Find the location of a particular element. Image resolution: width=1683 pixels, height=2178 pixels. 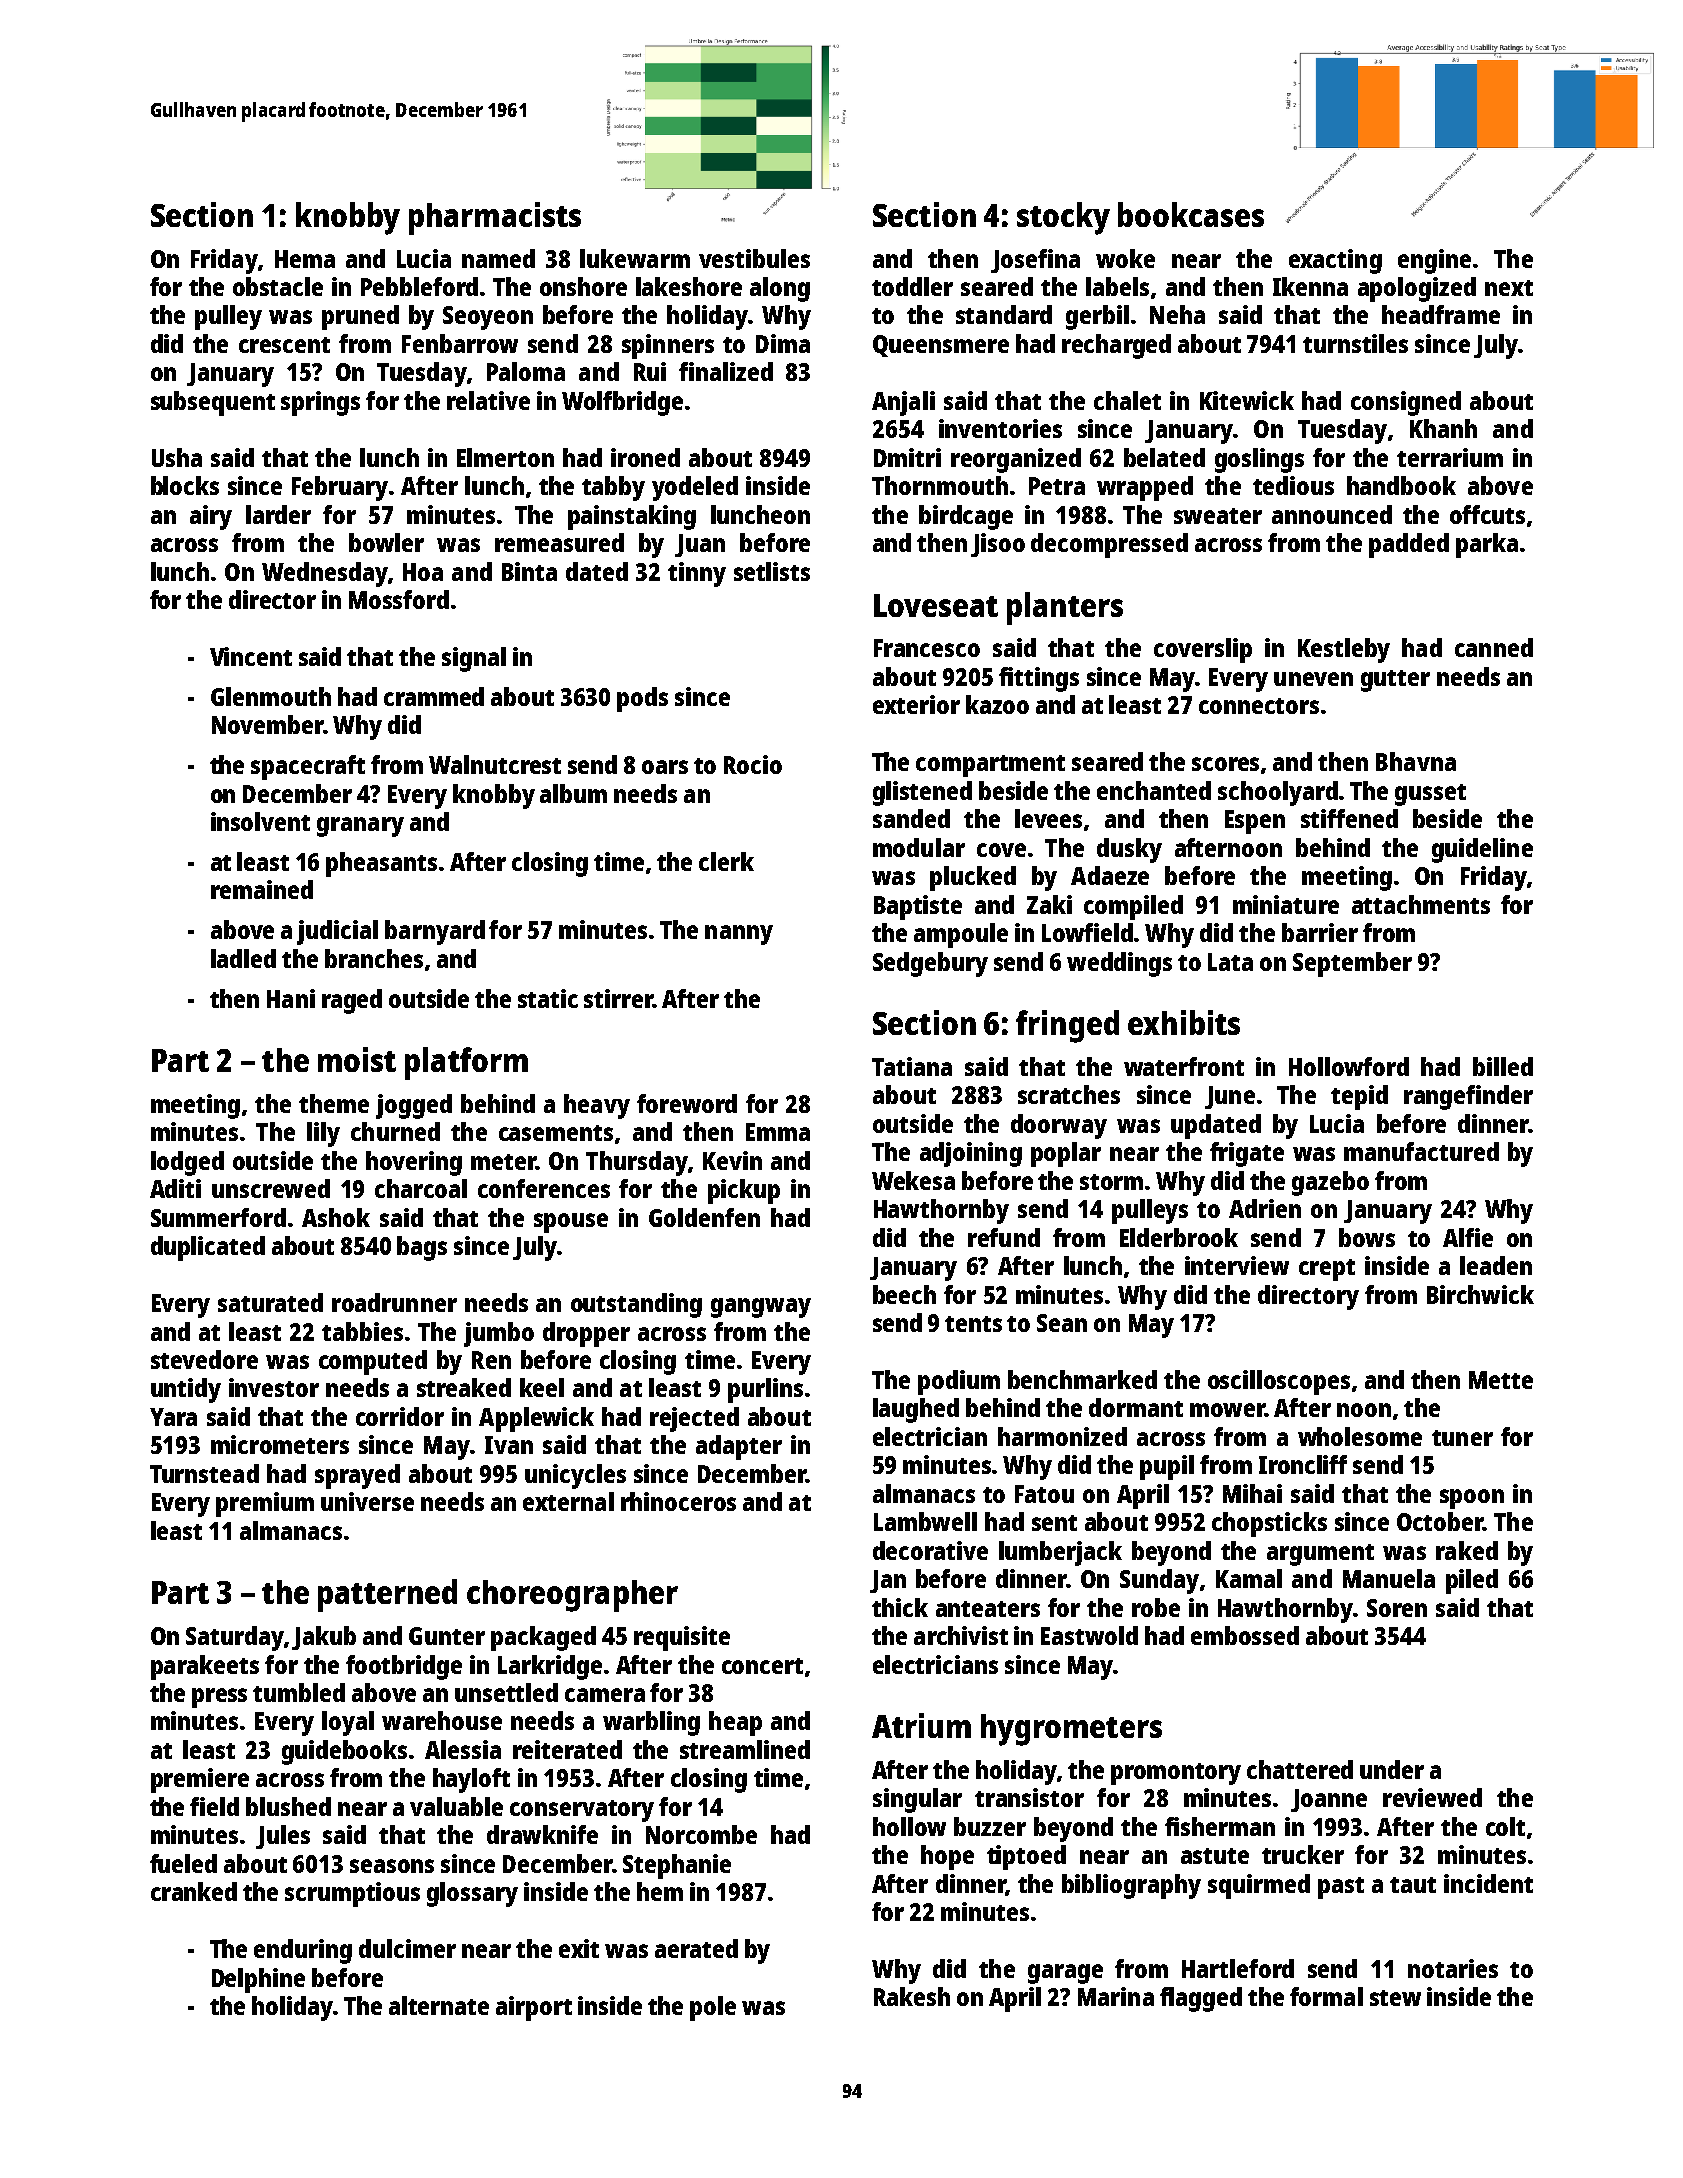

Rakesh is located at coordinates (912, 1996).
